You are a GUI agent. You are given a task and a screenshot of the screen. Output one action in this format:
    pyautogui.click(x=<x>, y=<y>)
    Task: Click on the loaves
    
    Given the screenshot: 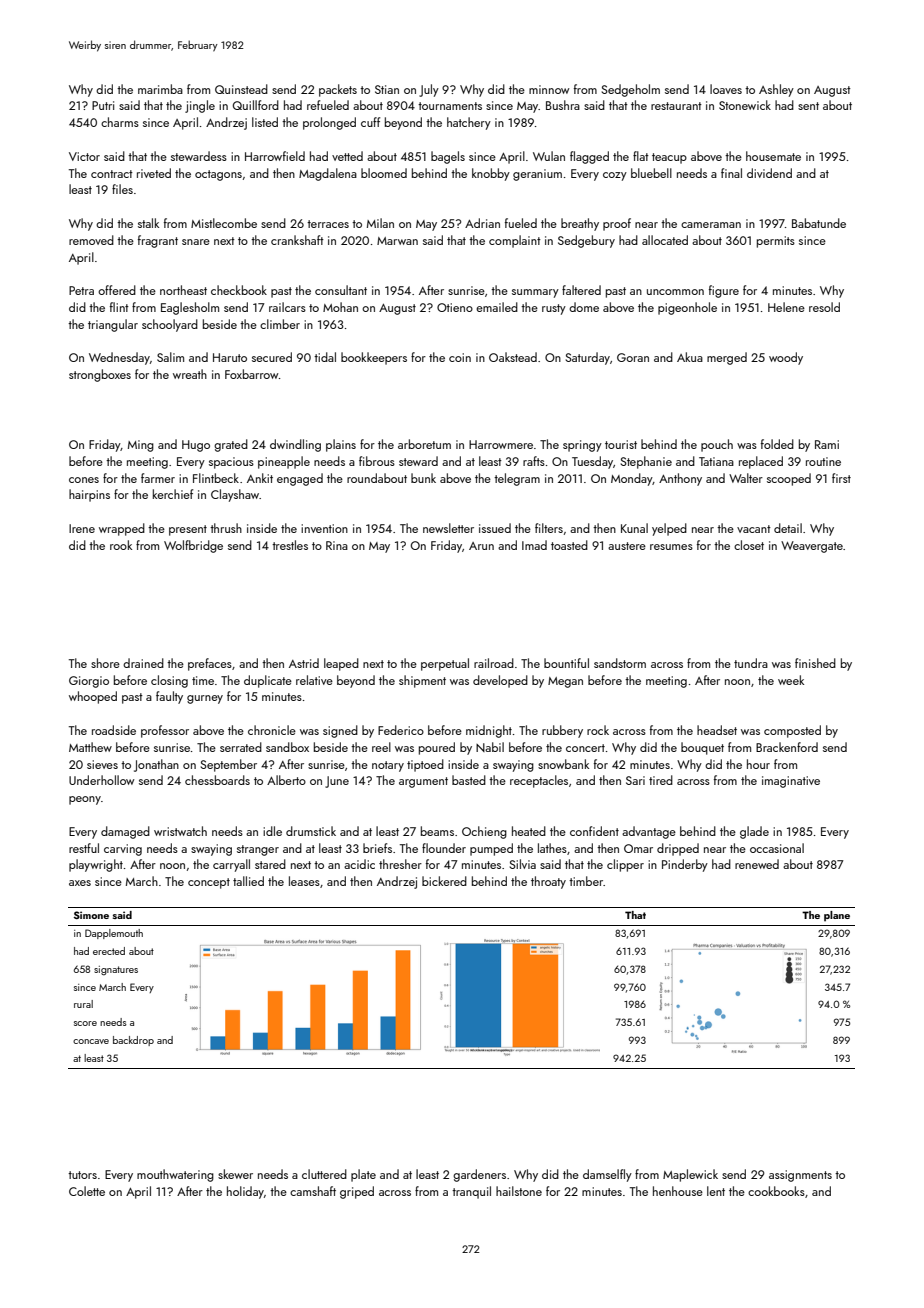 What is the action you would take?
    pyautogui.click(x=726, y=89)
